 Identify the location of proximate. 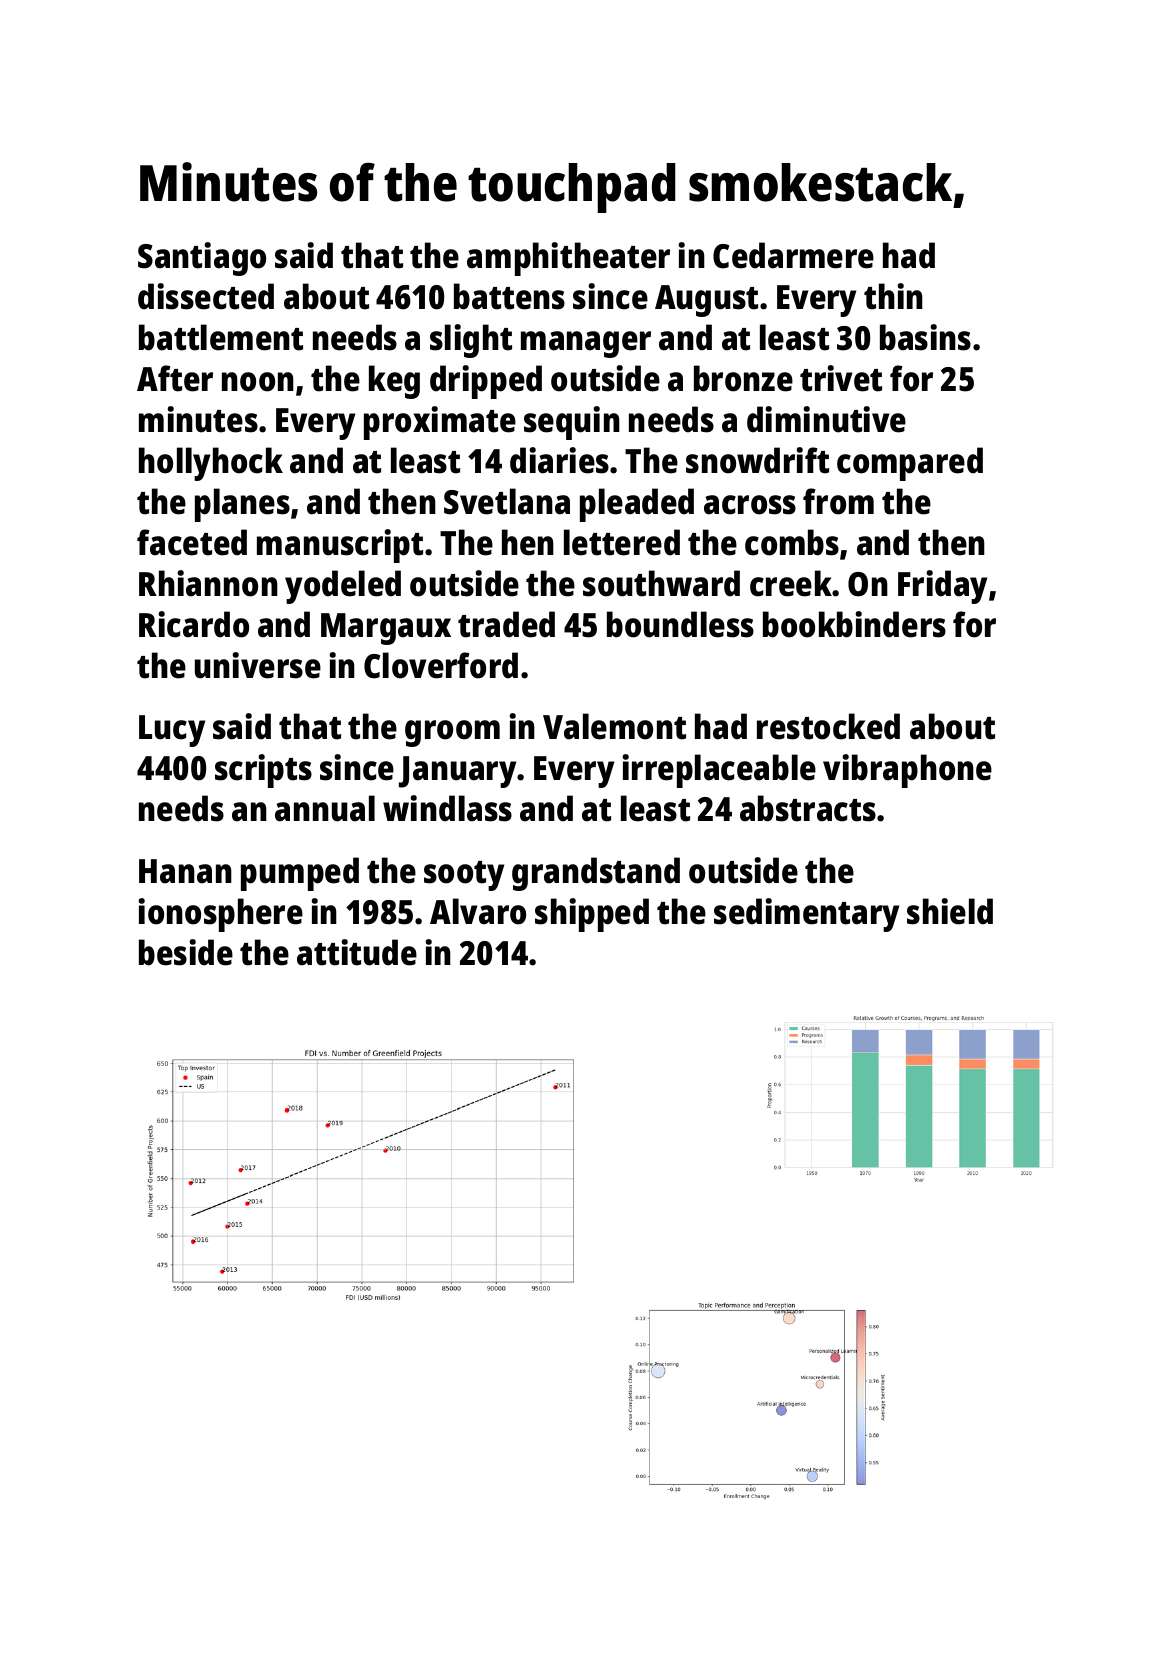
(440, 423).
